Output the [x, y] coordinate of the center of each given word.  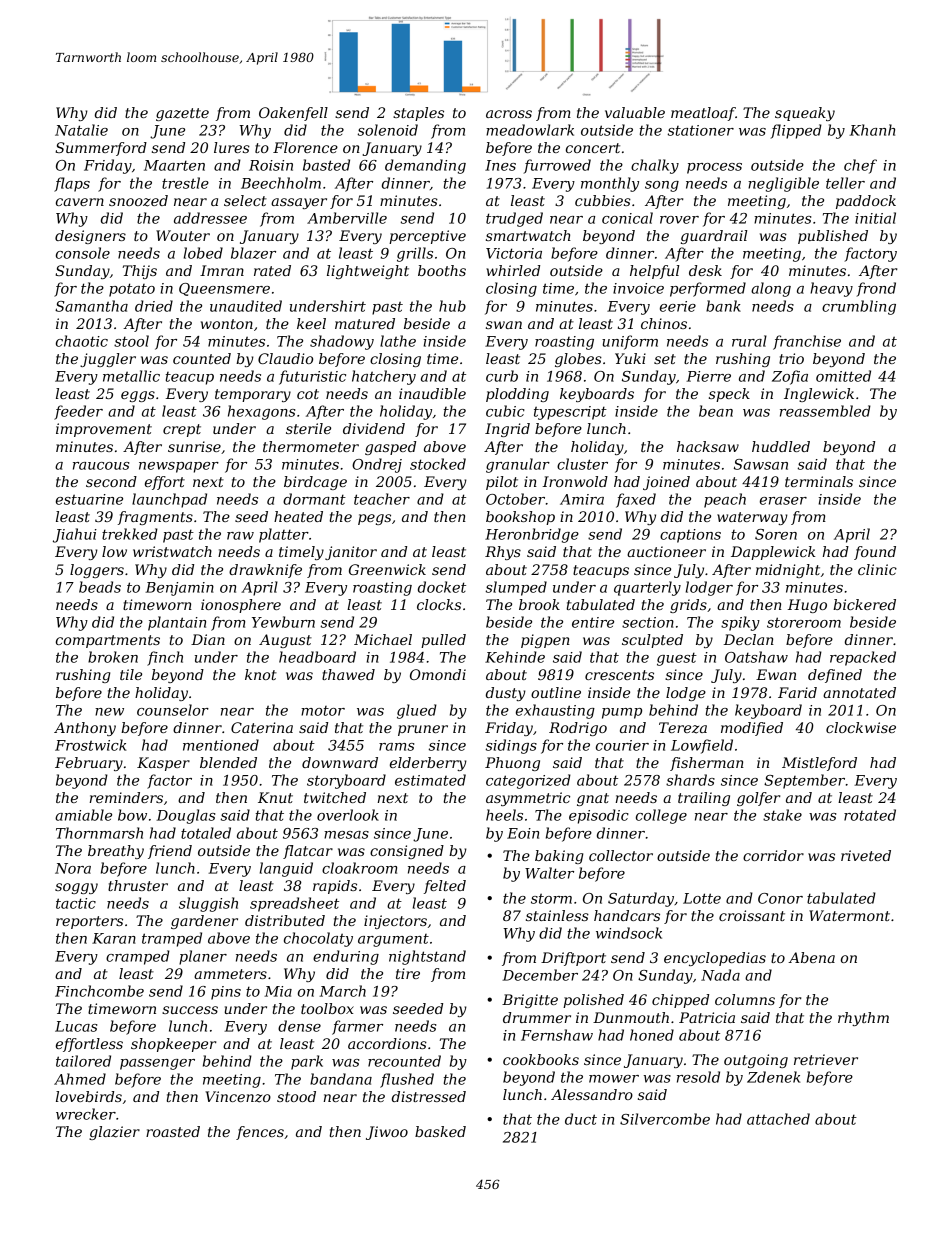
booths [442, 270]
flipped [796, 131]
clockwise [861, 727]
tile [131, 674]
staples [418, 114]
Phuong [512, 764]
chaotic [82, 341]
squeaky [805, 114]
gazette [182, 114]
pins [226, 993]
